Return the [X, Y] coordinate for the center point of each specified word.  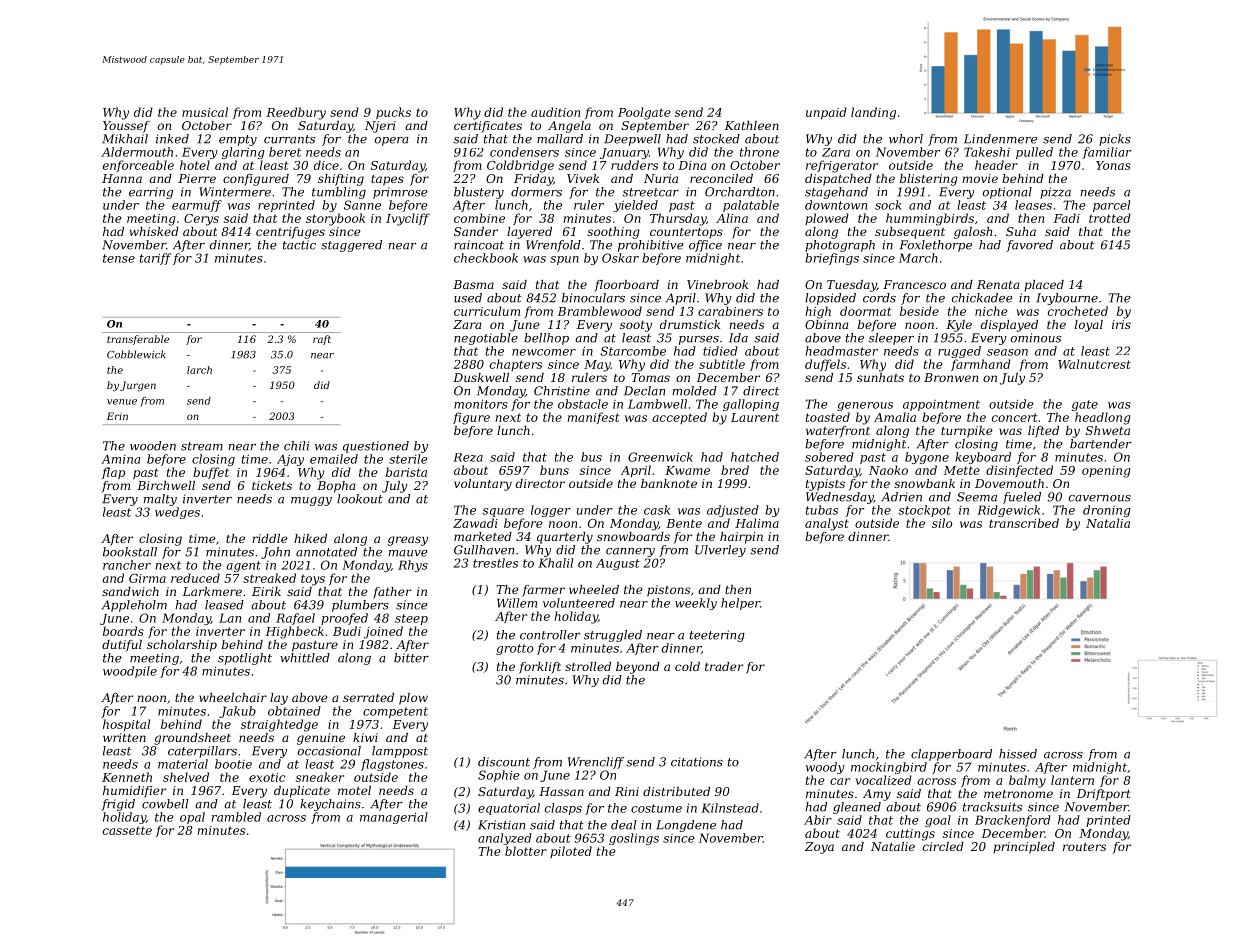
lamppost [400, 752]
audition [555, 112]
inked [172, 139]
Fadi [1067, 218]
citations [697, 762]
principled [1024, 848]
